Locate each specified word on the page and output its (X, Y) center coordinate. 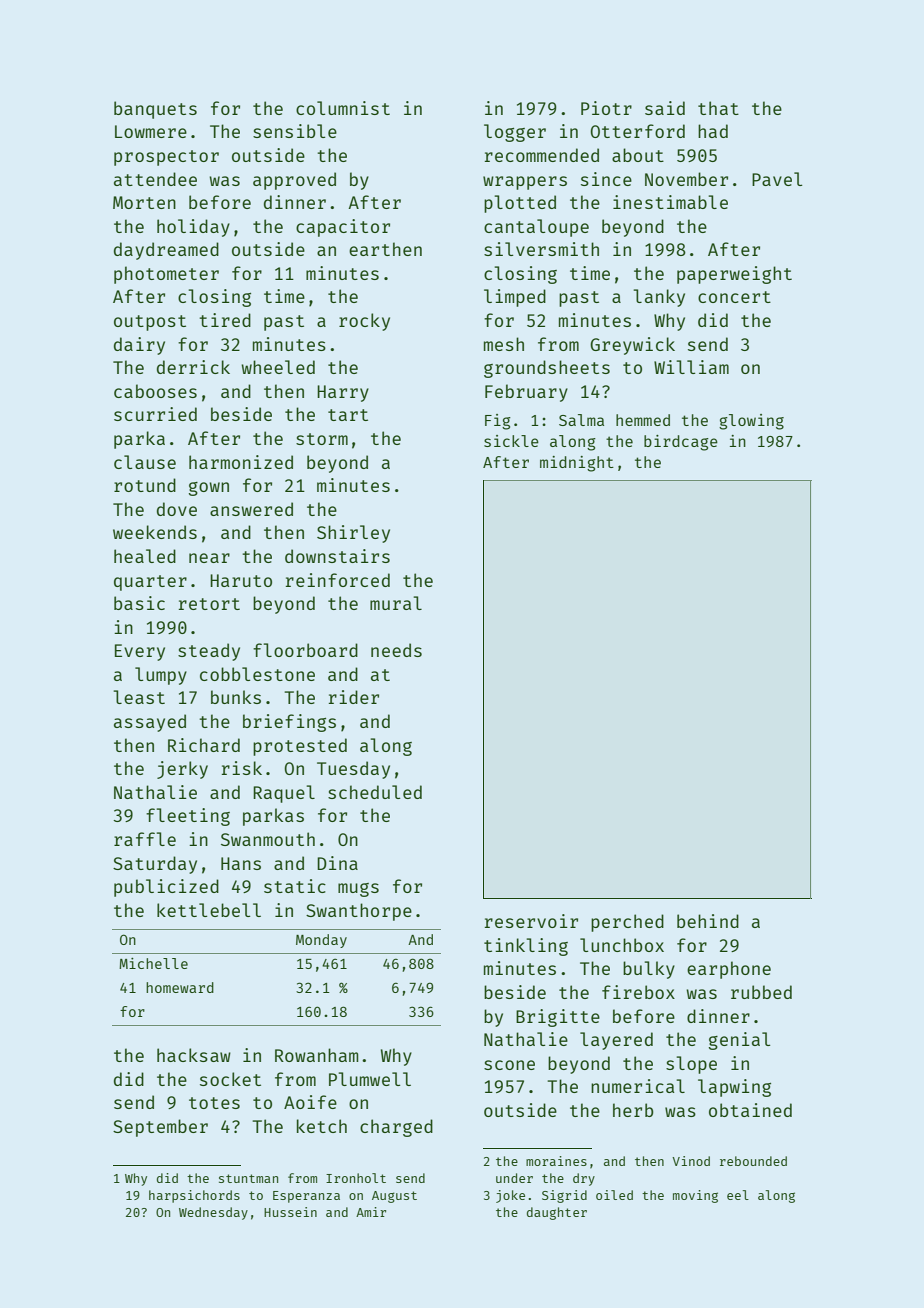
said (665, 108)
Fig (498, 422)
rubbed (761, 992)
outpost (150, 323)
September (160, 1128)
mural (396, 603)
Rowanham (316, 1055)
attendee (155, 179)
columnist (343, 108)
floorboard (305, 650)
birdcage (681, 443)
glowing (751, 422)
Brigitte (558, 1018)
